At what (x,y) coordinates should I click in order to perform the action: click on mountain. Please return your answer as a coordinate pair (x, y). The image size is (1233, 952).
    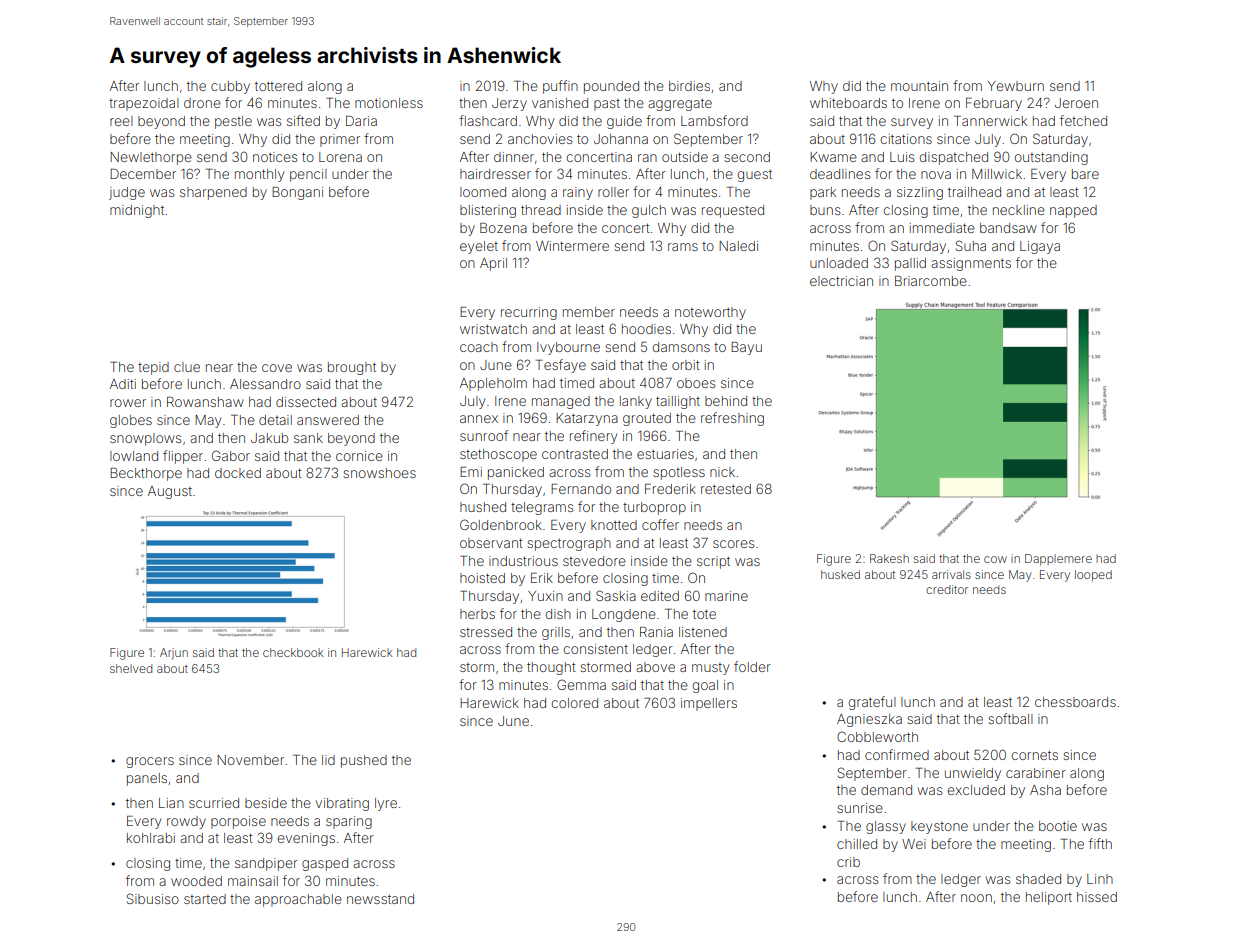
    Looking at the image, I should click on (919, 86).
